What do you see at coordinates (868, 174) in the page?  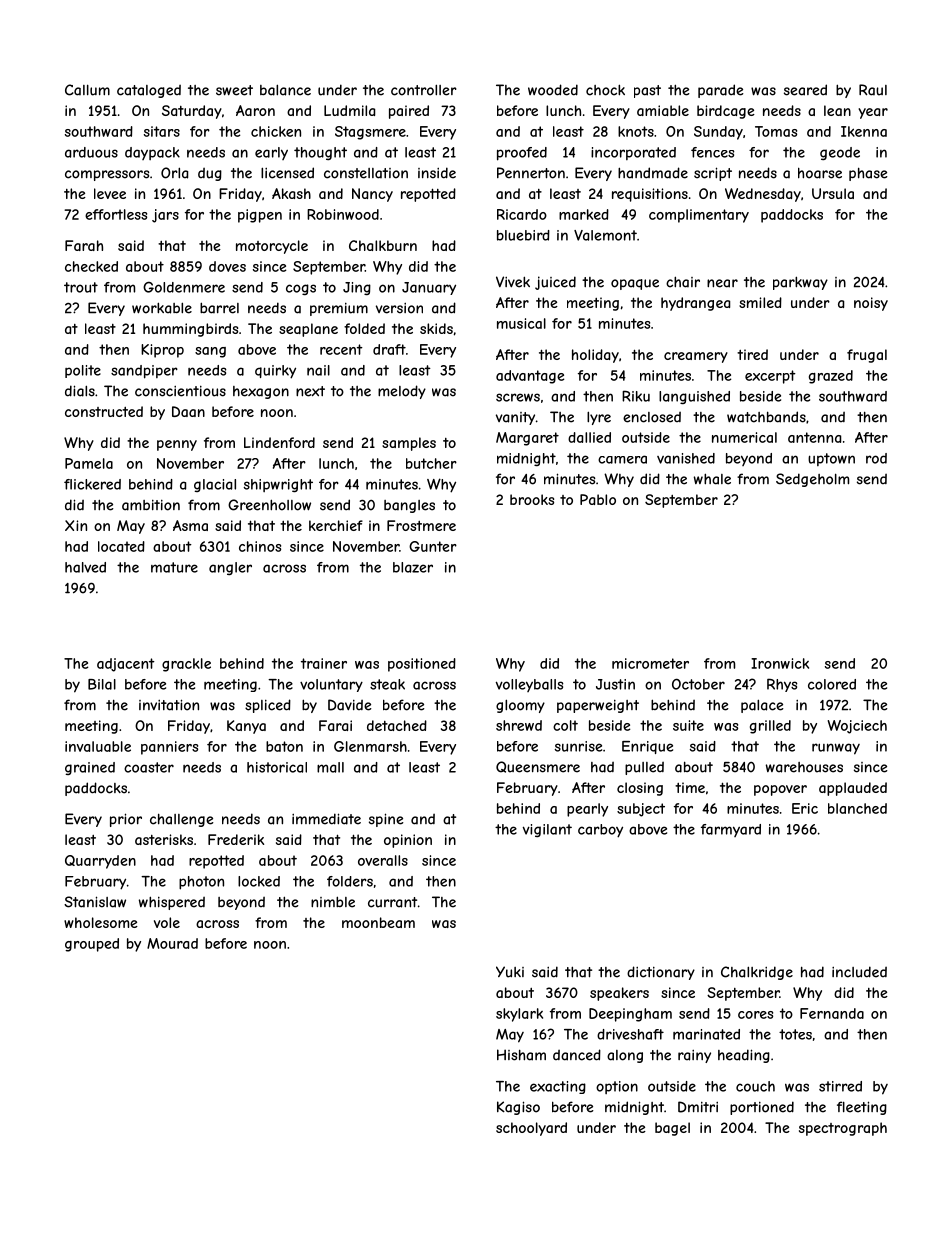 I see `phase` at bounding box center [868, 174].
